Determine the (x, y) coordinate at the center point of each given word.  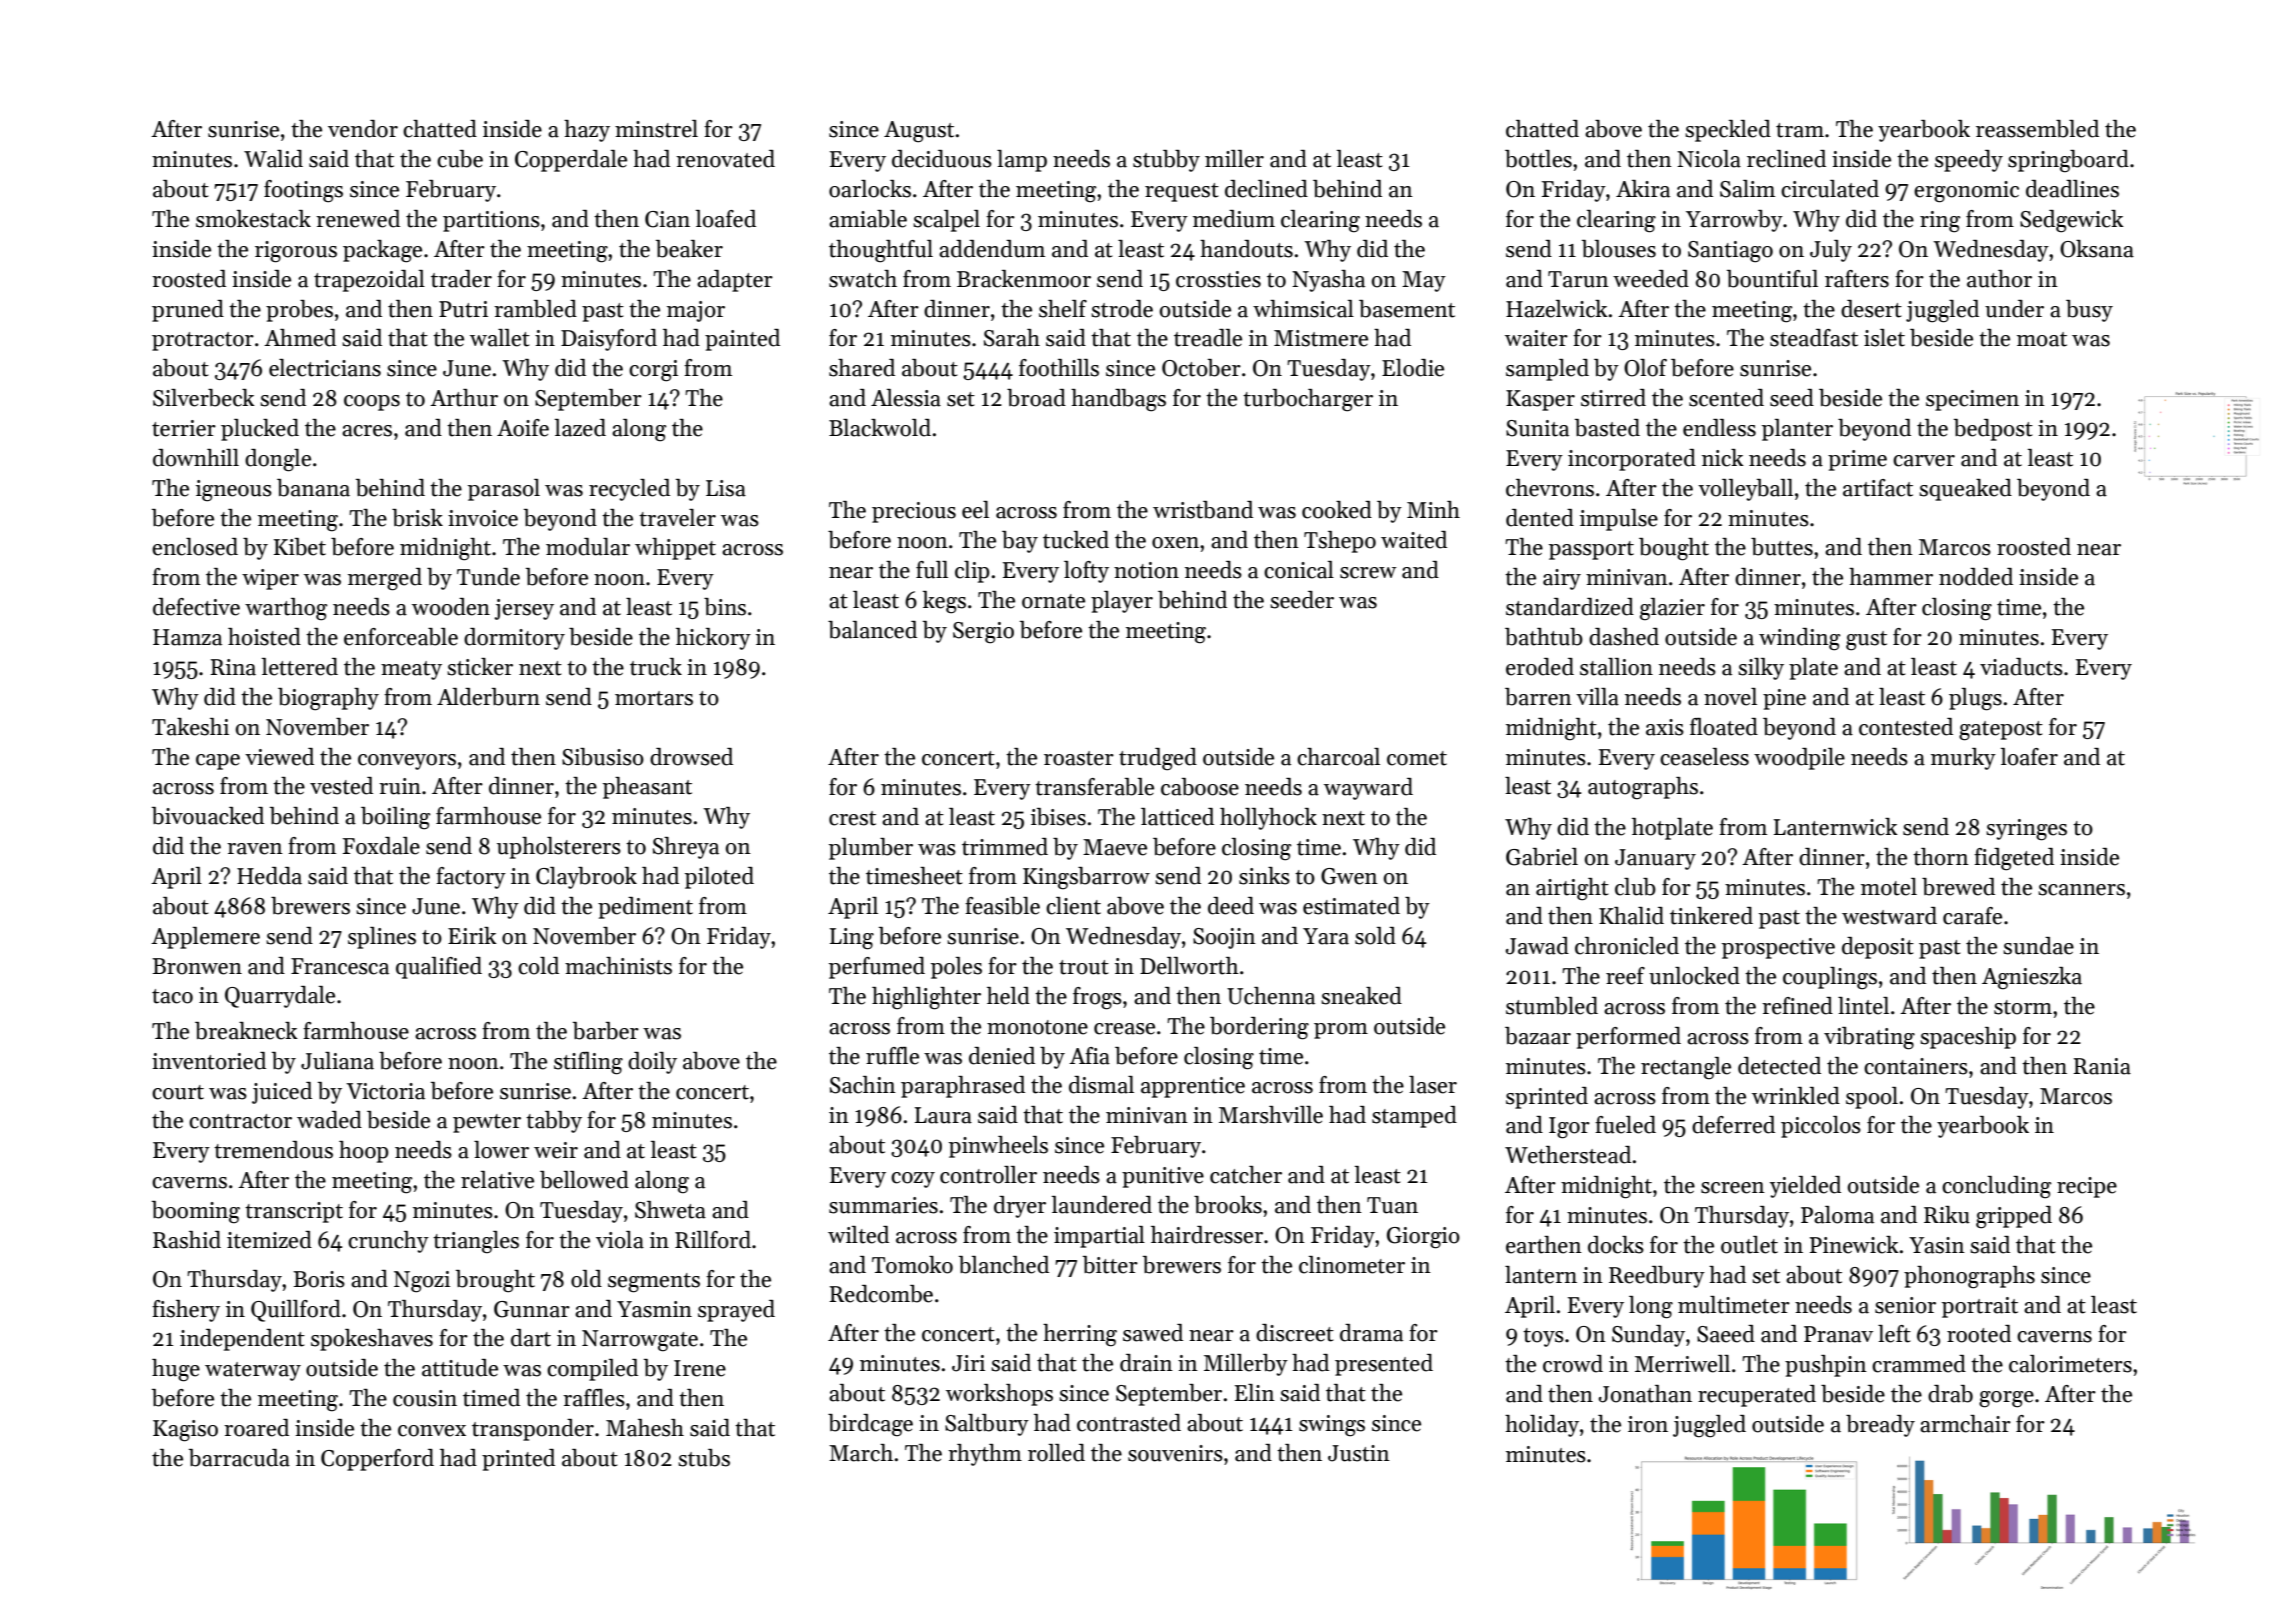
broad (1036, 398)
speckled (1728, 131)
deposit (1878, 948)
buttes (1782, 547)
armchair (1965, 1424)
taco (172, 996)
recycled (629, 490)
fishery (186, 1311)
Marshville (1271, 1115)
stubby (1166, 161)
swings (1332, 1426)
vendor (363, 129)
